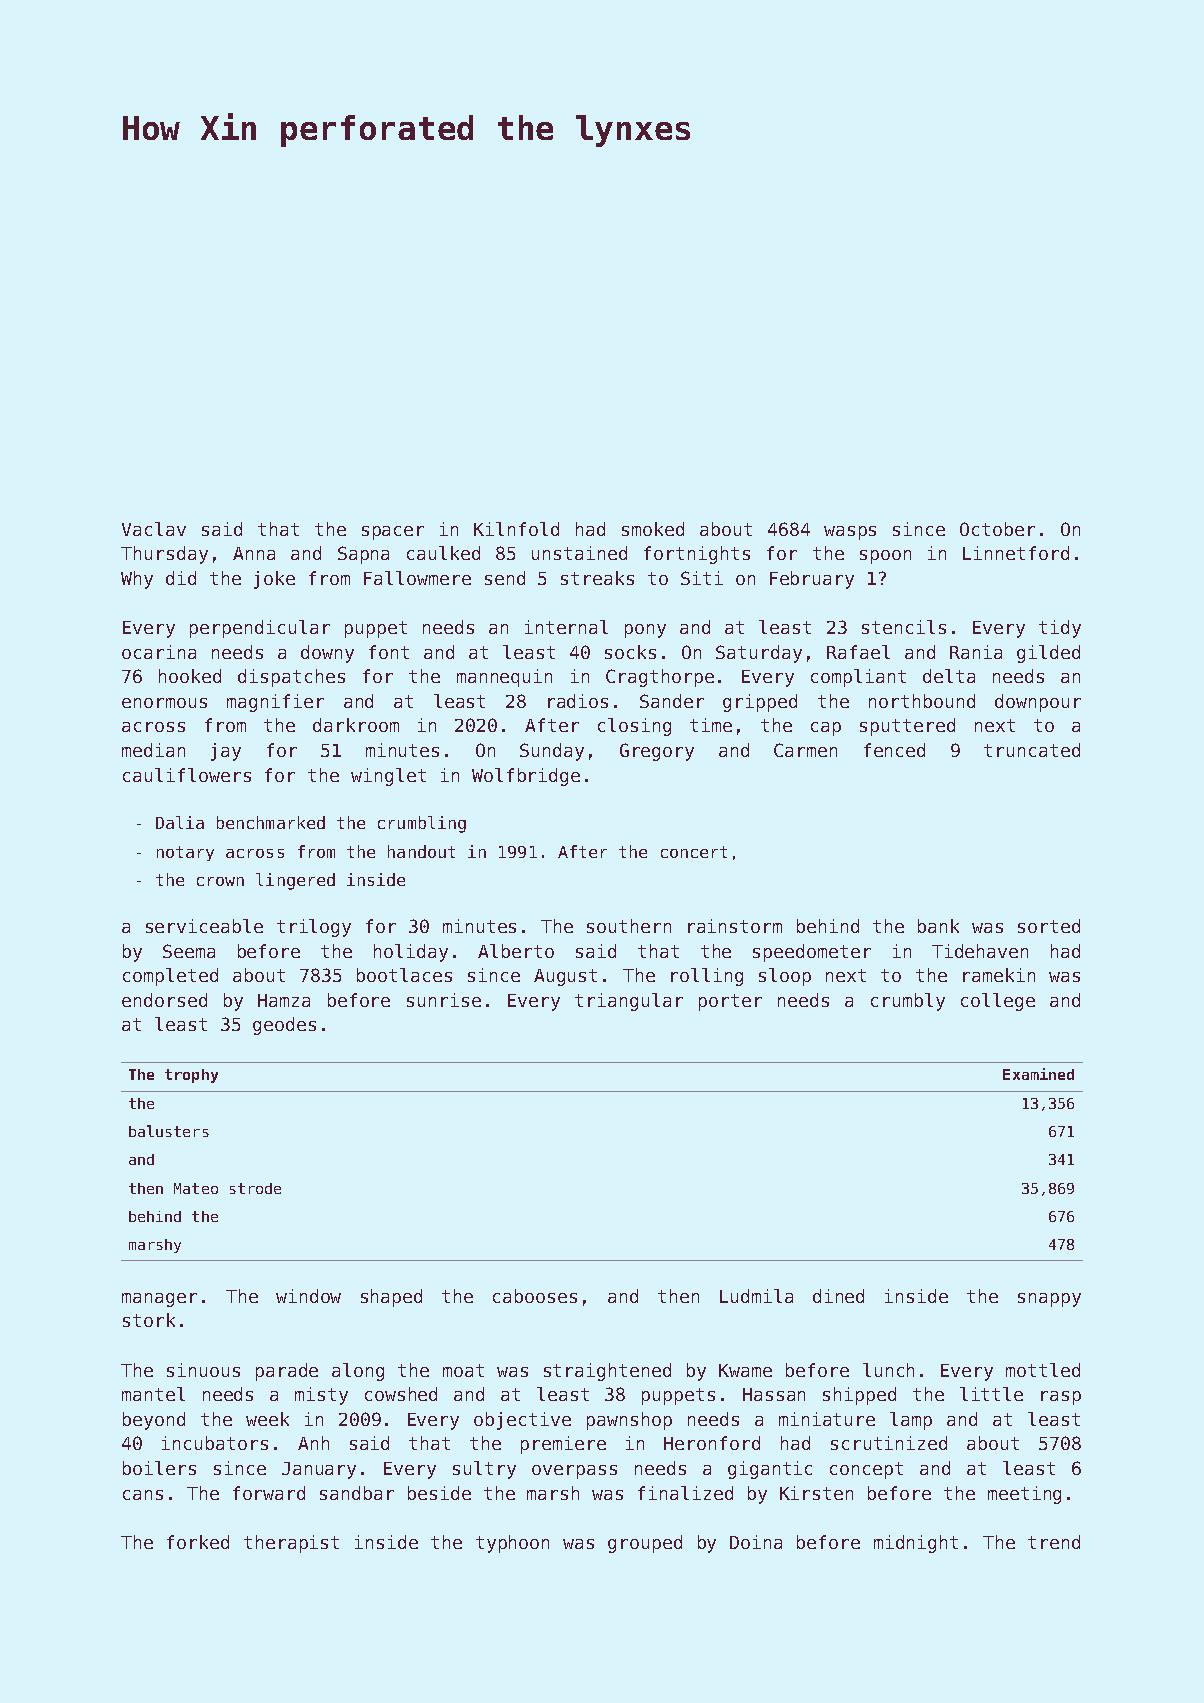  What do you see at coordinates (694, 852) in the screenshot?
I see `concert` at bounding box center [694, 852].
